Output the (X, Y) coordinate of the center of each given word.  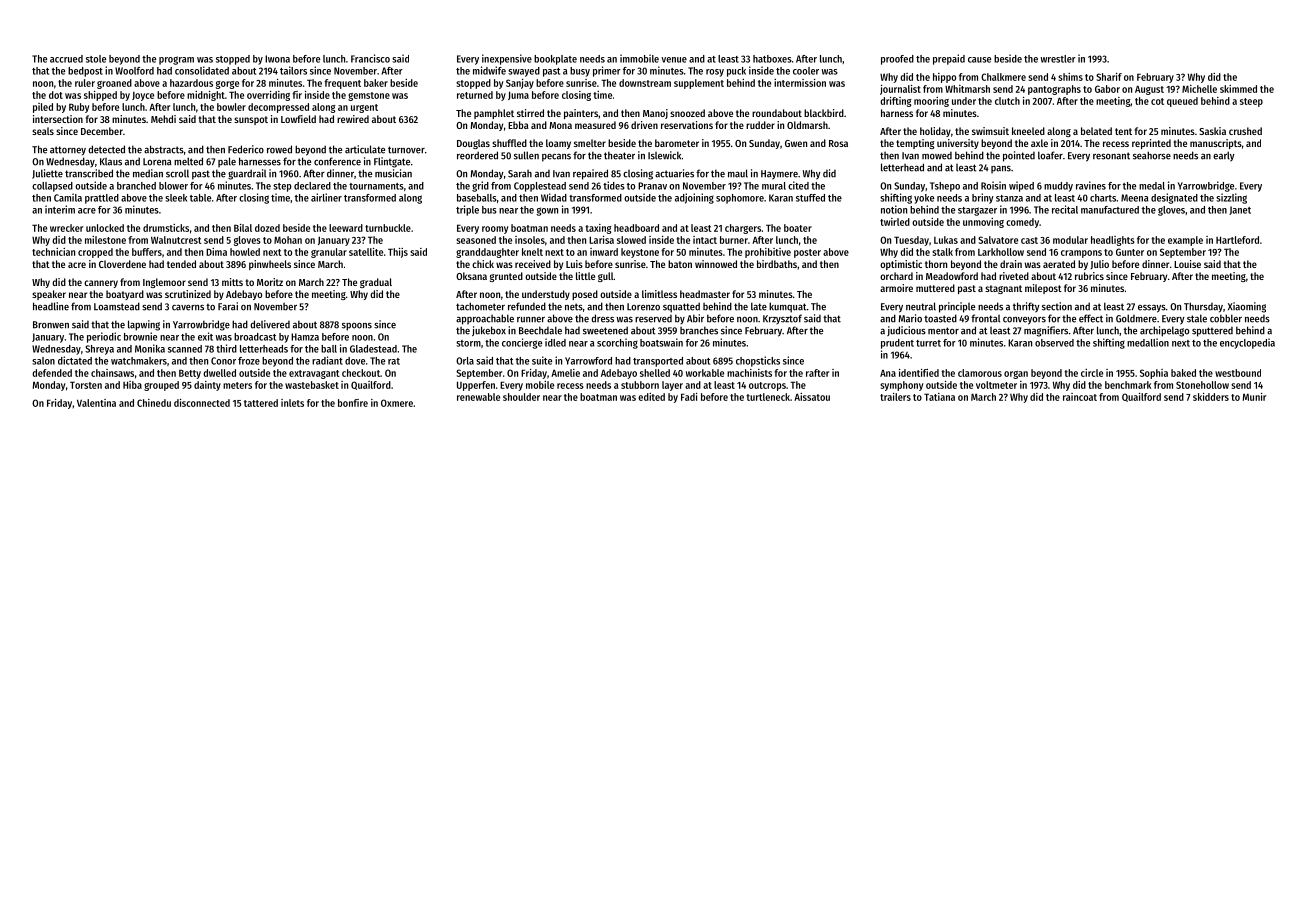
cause (979, 60)
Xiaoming (1247, 307)
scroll (177, 173)
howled (245, 252)
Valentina (96, 403)
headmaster (705, 294)
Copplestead (540, 187)
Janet (1240, 210)
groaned (114, 84)
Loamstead (117, 306)
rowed (279, 149)
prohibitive (768, 253)
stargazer (977, 211)
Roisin (993, 185)
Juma (518, 95)
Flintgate (392, 162)
